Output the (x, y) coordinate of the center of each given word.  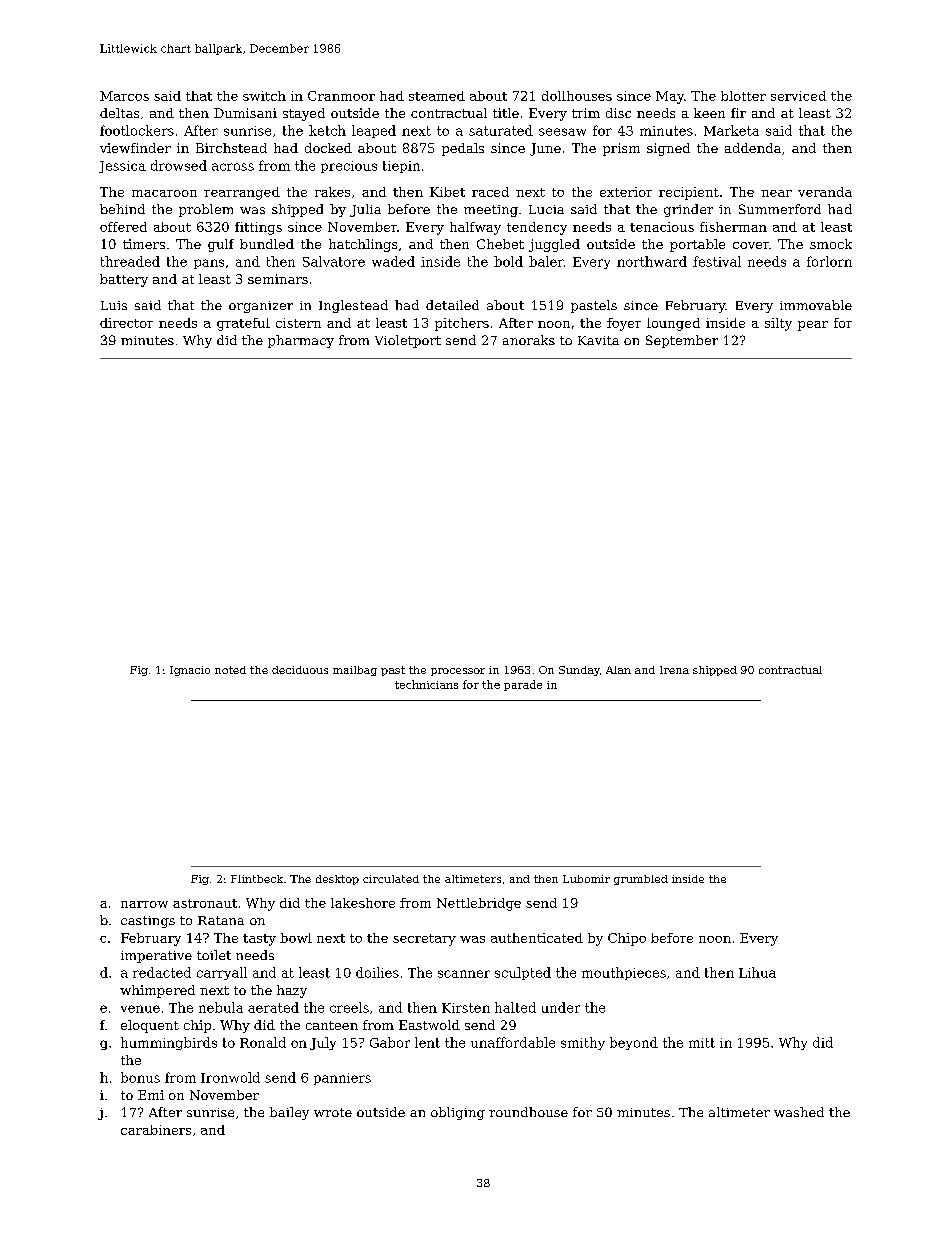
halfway (475, 228)
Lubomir (586, 879)
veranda (825, 192)
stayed (304, 114)
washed (799, 1112)
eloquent (150, 1026)
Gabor (390, 1042)
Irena (674, 670)
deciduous (300, 670)
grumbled (641, 880)
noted (230, 670)
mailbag (355, 671)
